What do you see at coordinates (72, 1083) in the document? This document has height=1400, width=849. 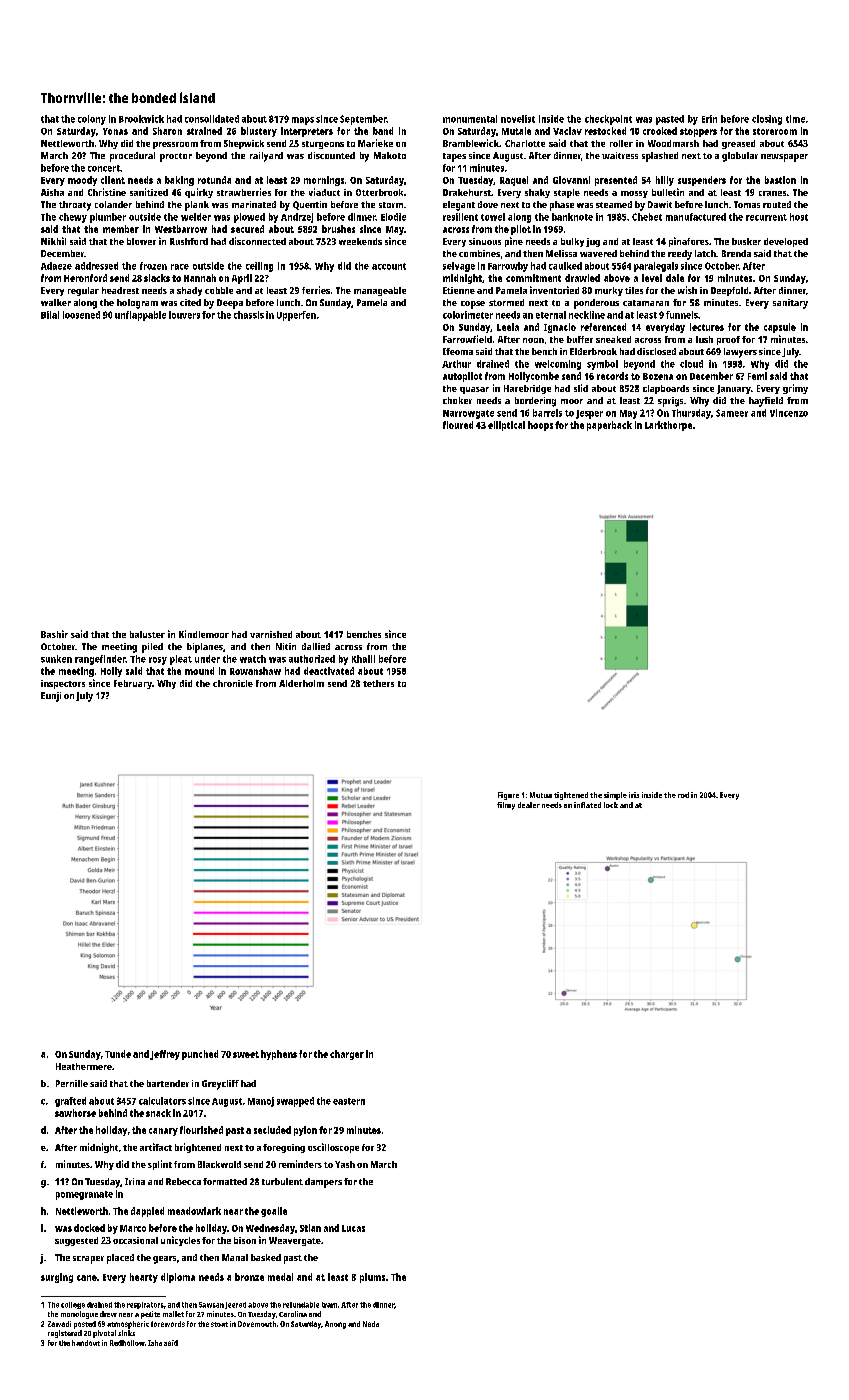 I see `Pernille` at bounding box center [72, 1083].
